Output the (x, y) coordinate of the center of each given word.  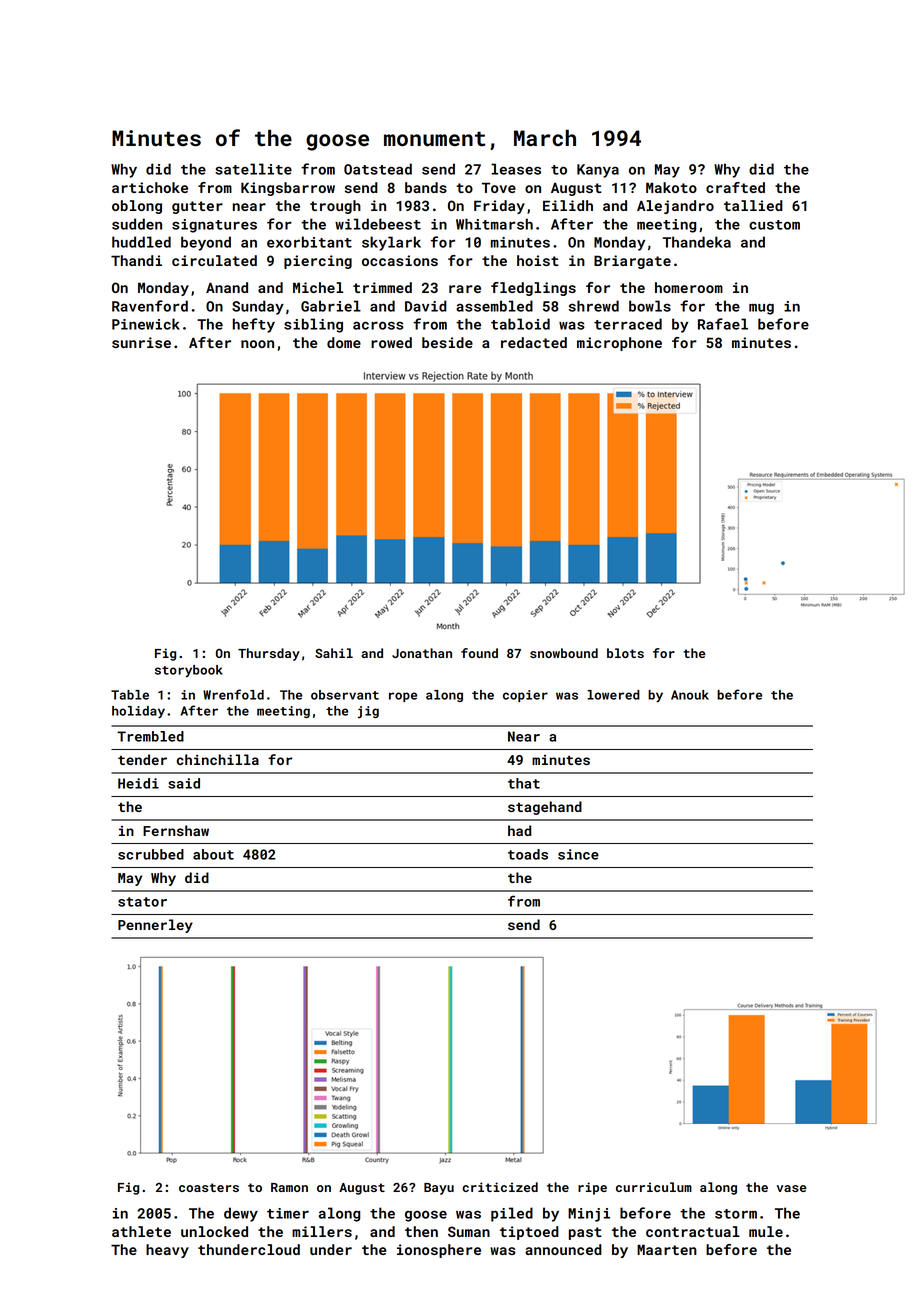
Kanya (598, 171)
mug (761, 309)
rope (403, 697)
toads (528, 854)
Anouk (690, 695)
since (578, 854)
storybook (189, 671)
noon (257, 344)
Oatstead (378, 169)
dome (344, 342)
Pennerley (155, 926)
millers (322, 1231)
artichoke (150, 187)
